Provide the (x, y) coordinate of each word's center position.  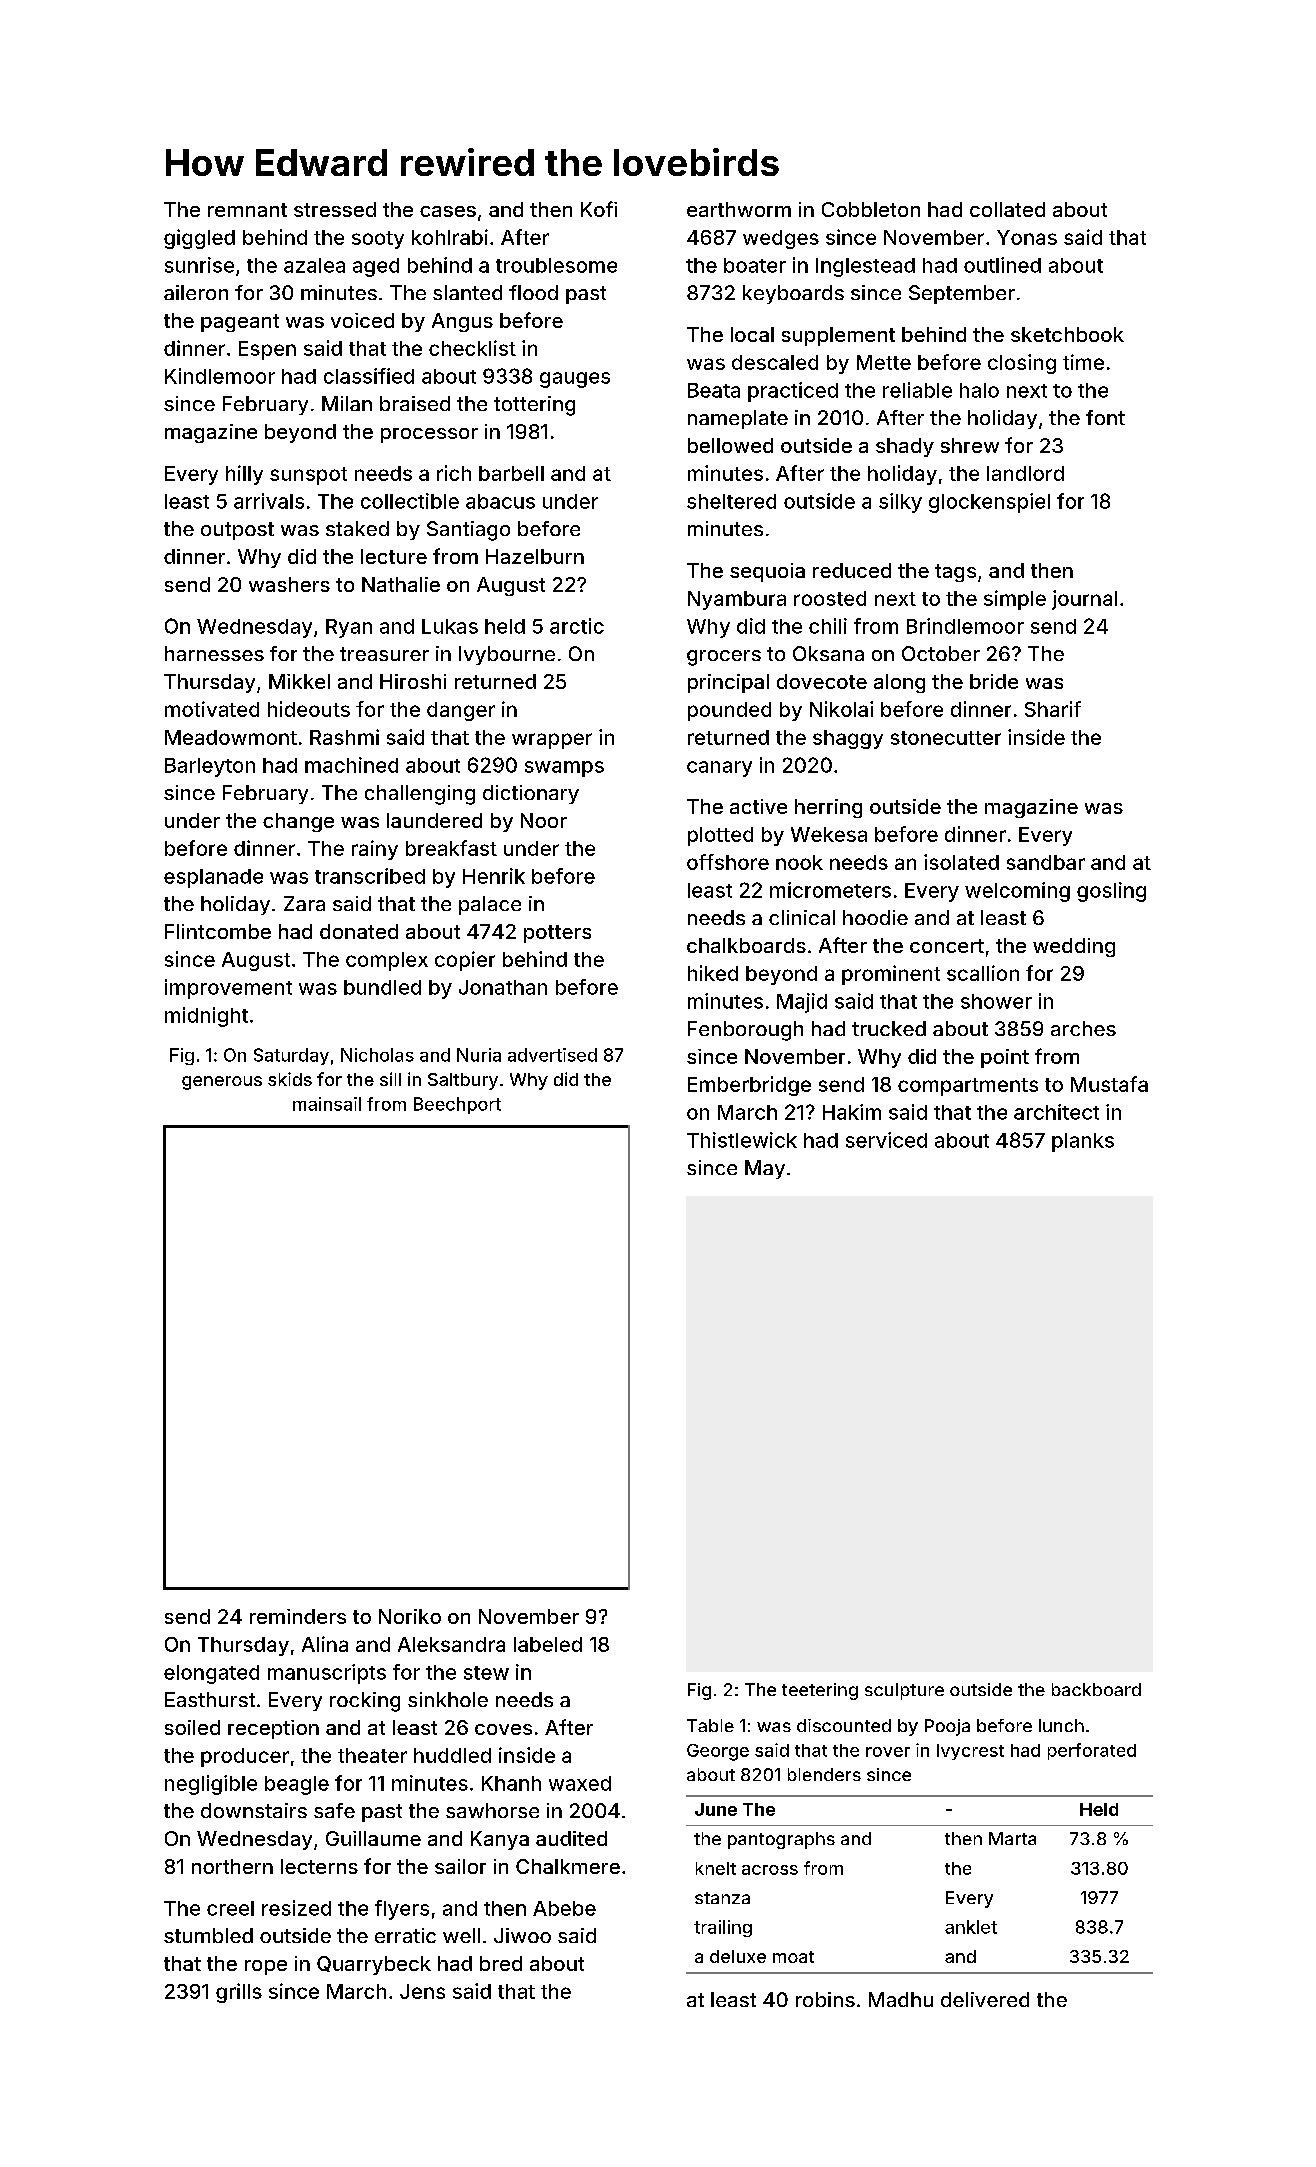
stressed (335, 209)
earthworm (739, 209)
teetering (820, 1691)
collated (1007, 209)
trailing (723, 1928)
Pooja (947, 1727)
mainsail (327, 1104)
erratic (405, 1935)
